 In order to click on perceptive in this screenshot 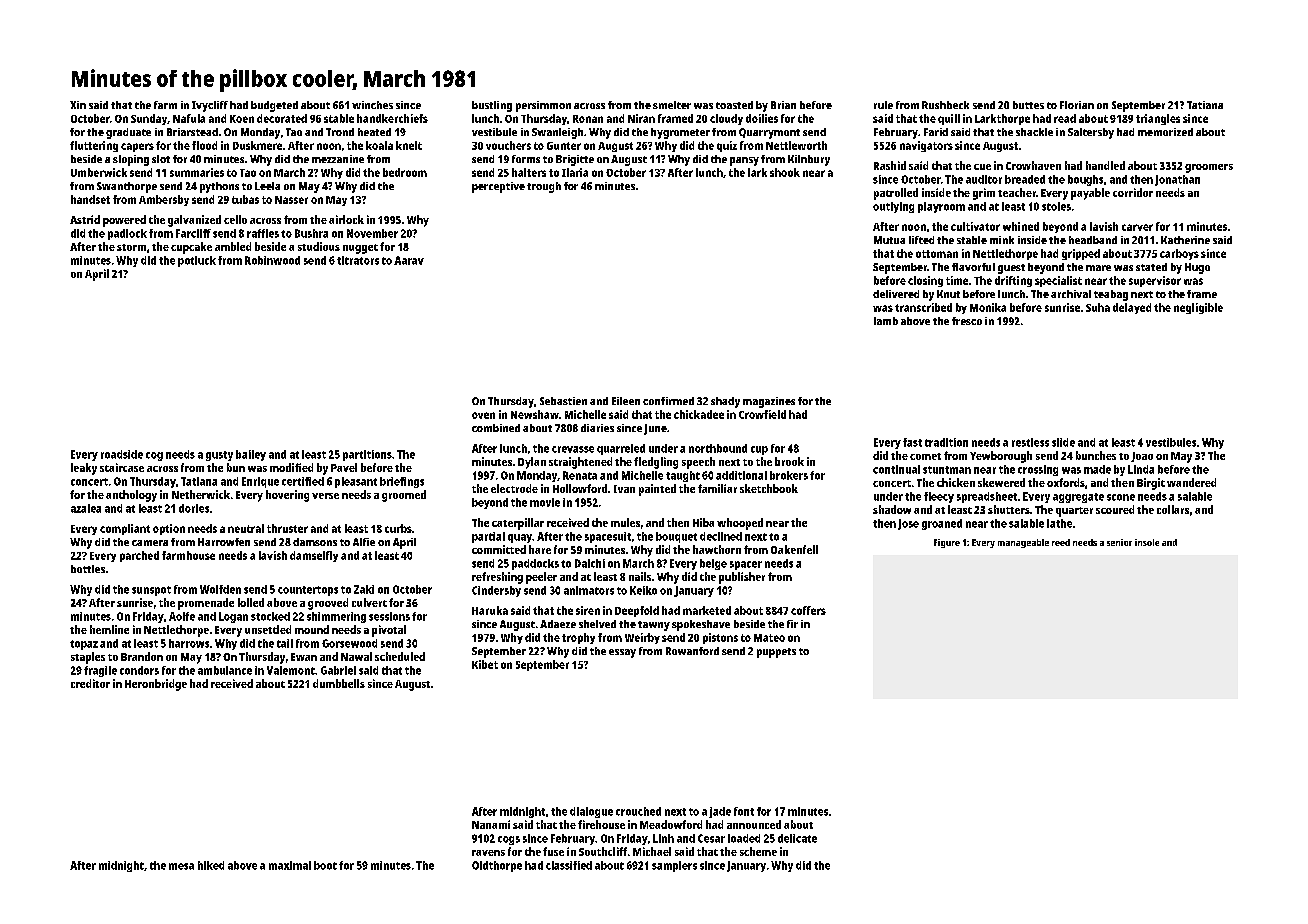, I will do `click(498, 187)`.
